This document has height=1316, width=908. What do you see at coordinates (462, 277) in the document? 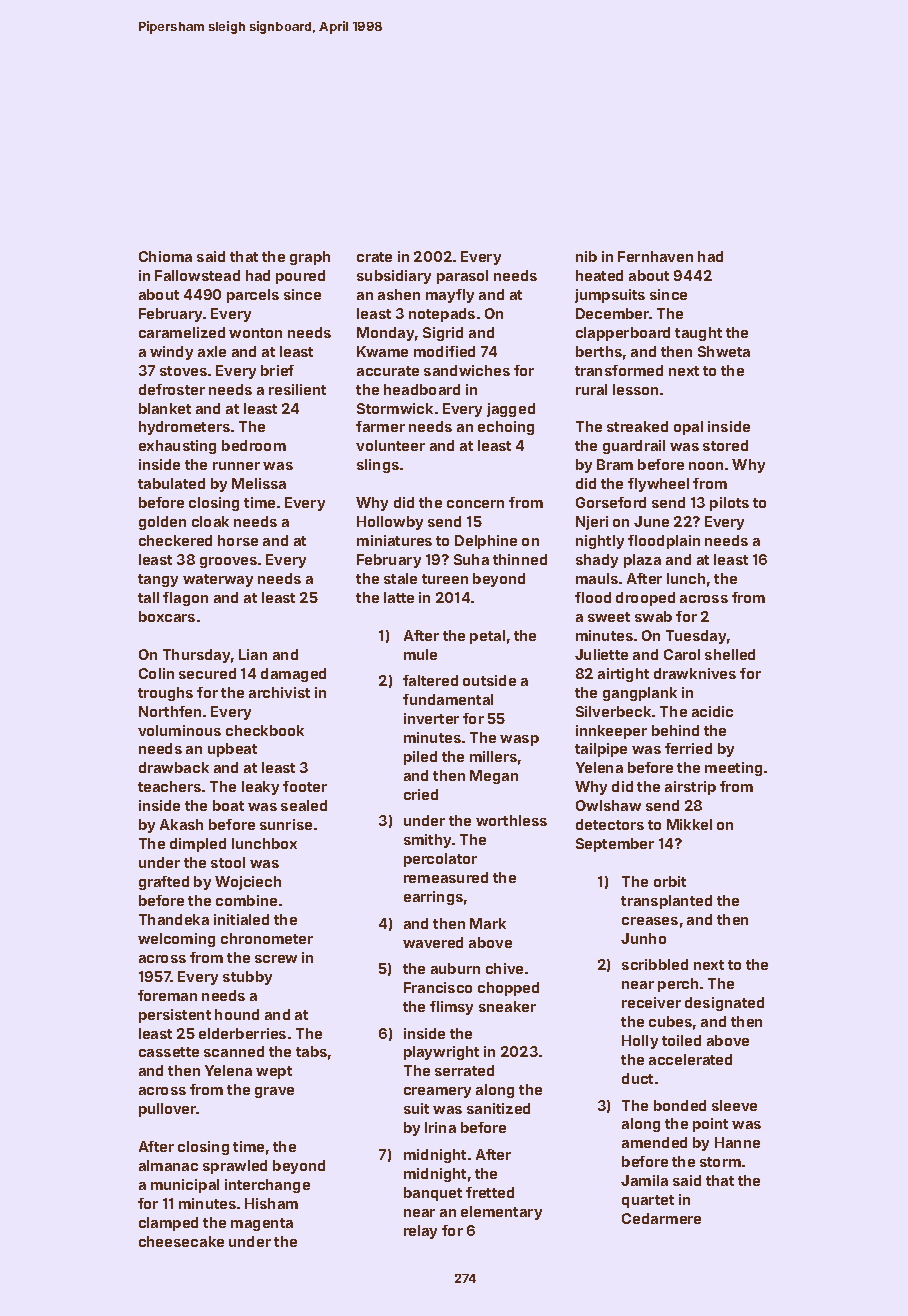
I see `parasol` at bounding box center [462, 277].
